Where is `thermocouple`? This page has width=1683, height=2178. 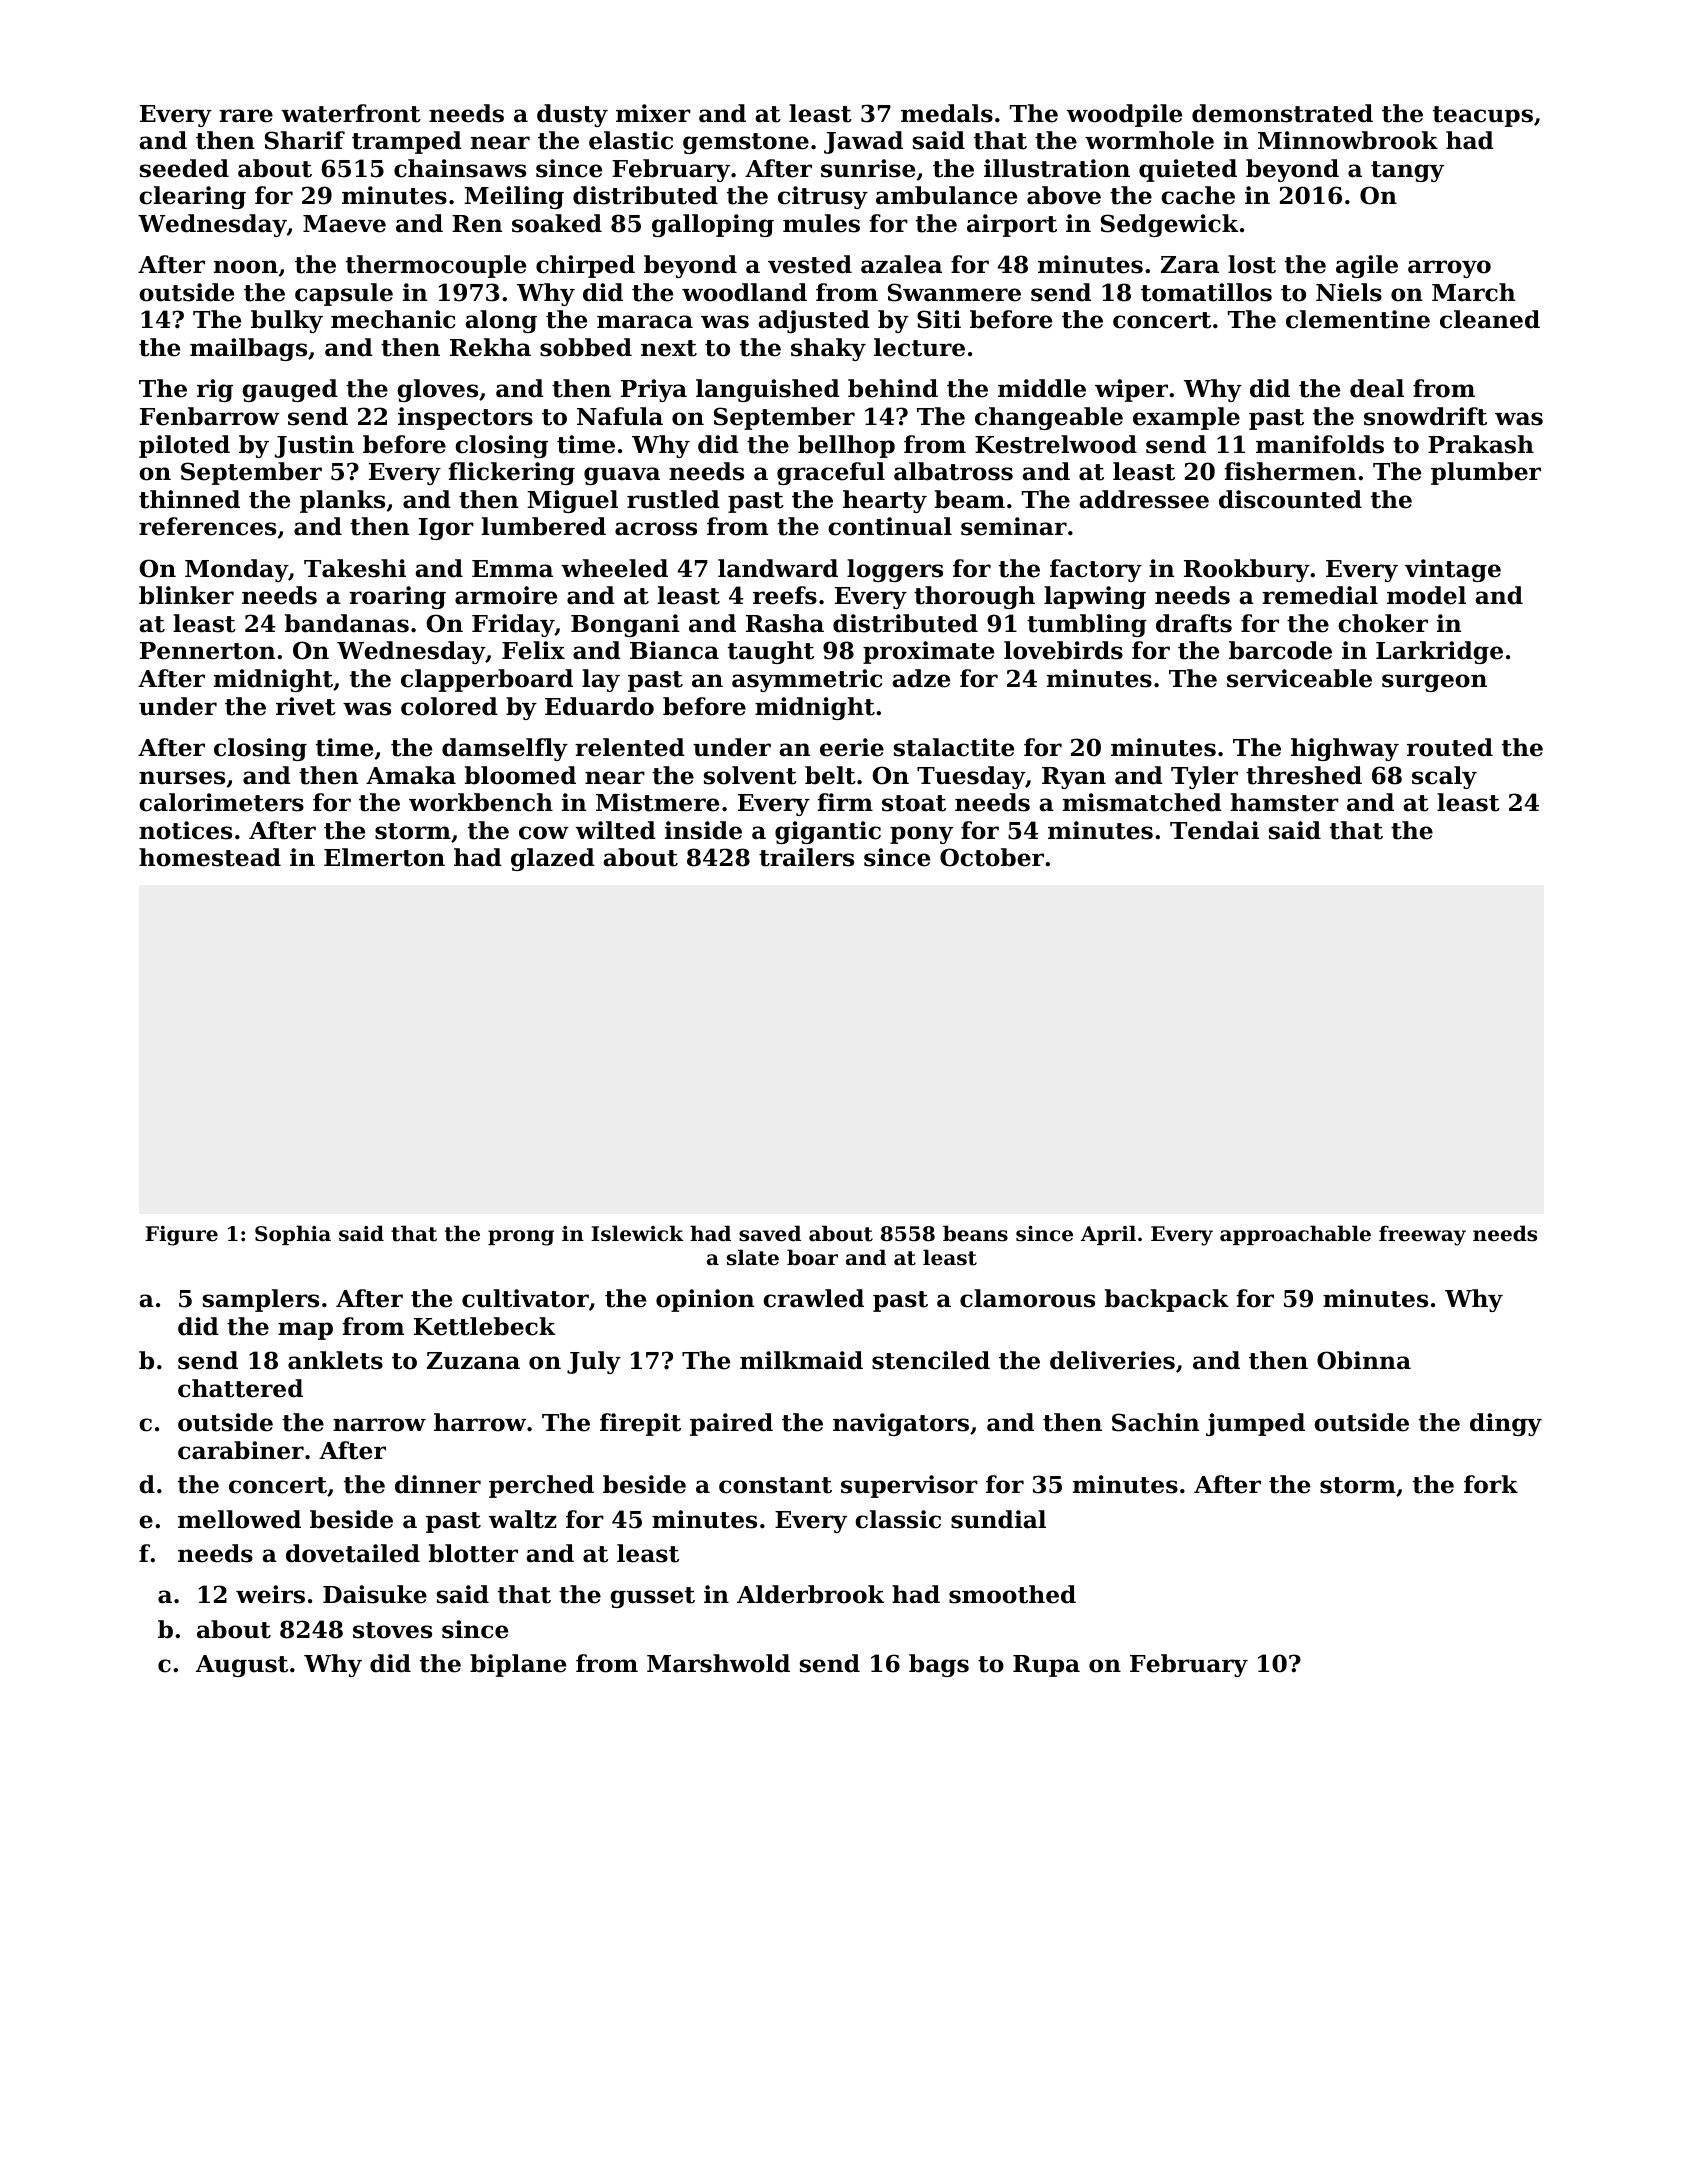 thermocouple is located at coordinates (436, 266).
